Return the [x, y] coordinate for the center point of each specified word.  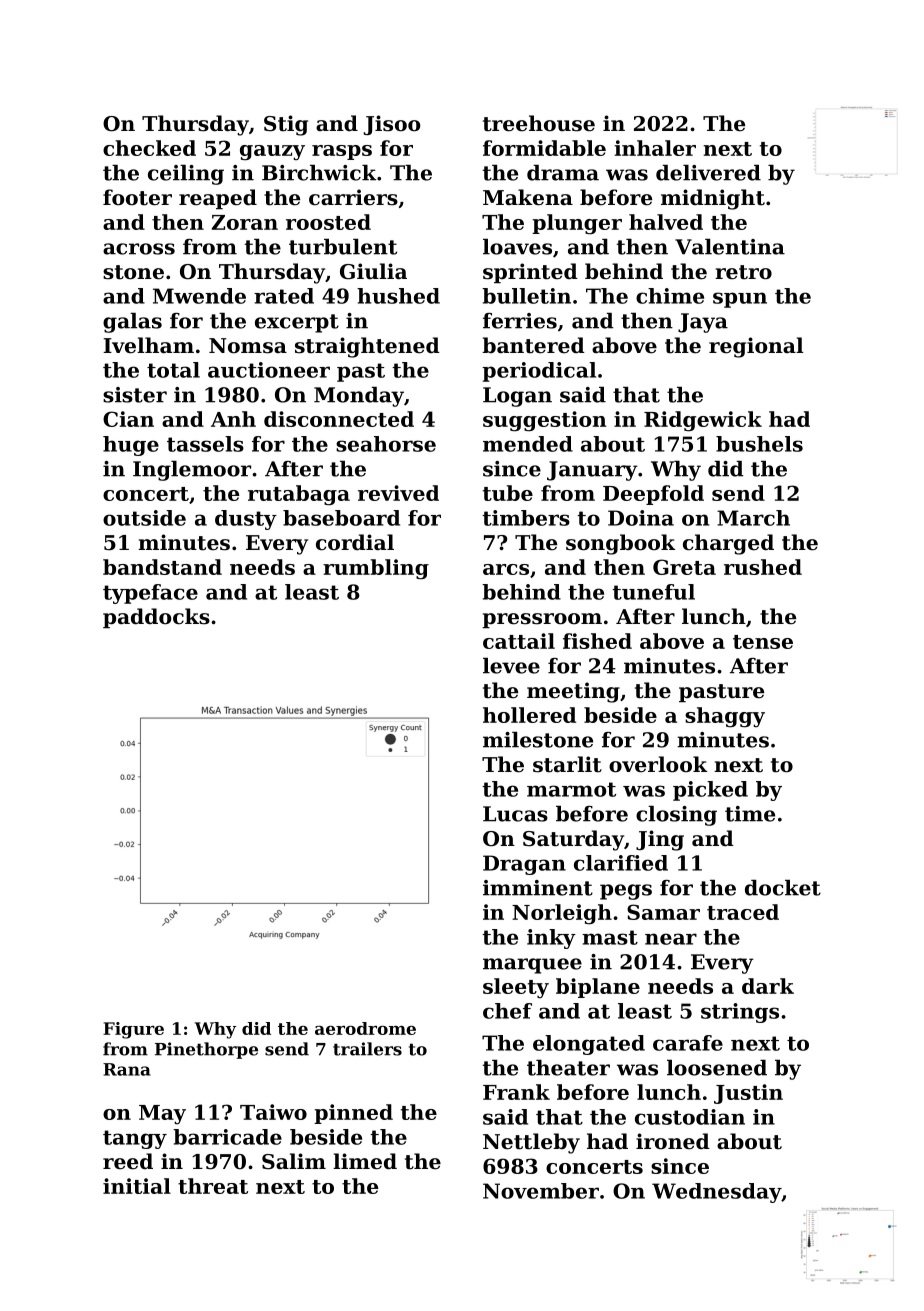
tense [763, 642]
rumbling [376, 569]
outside [144, 518]
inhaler [655, 148]
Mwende [199, 296]
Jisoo [392, 125]
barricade [227, 1137]
